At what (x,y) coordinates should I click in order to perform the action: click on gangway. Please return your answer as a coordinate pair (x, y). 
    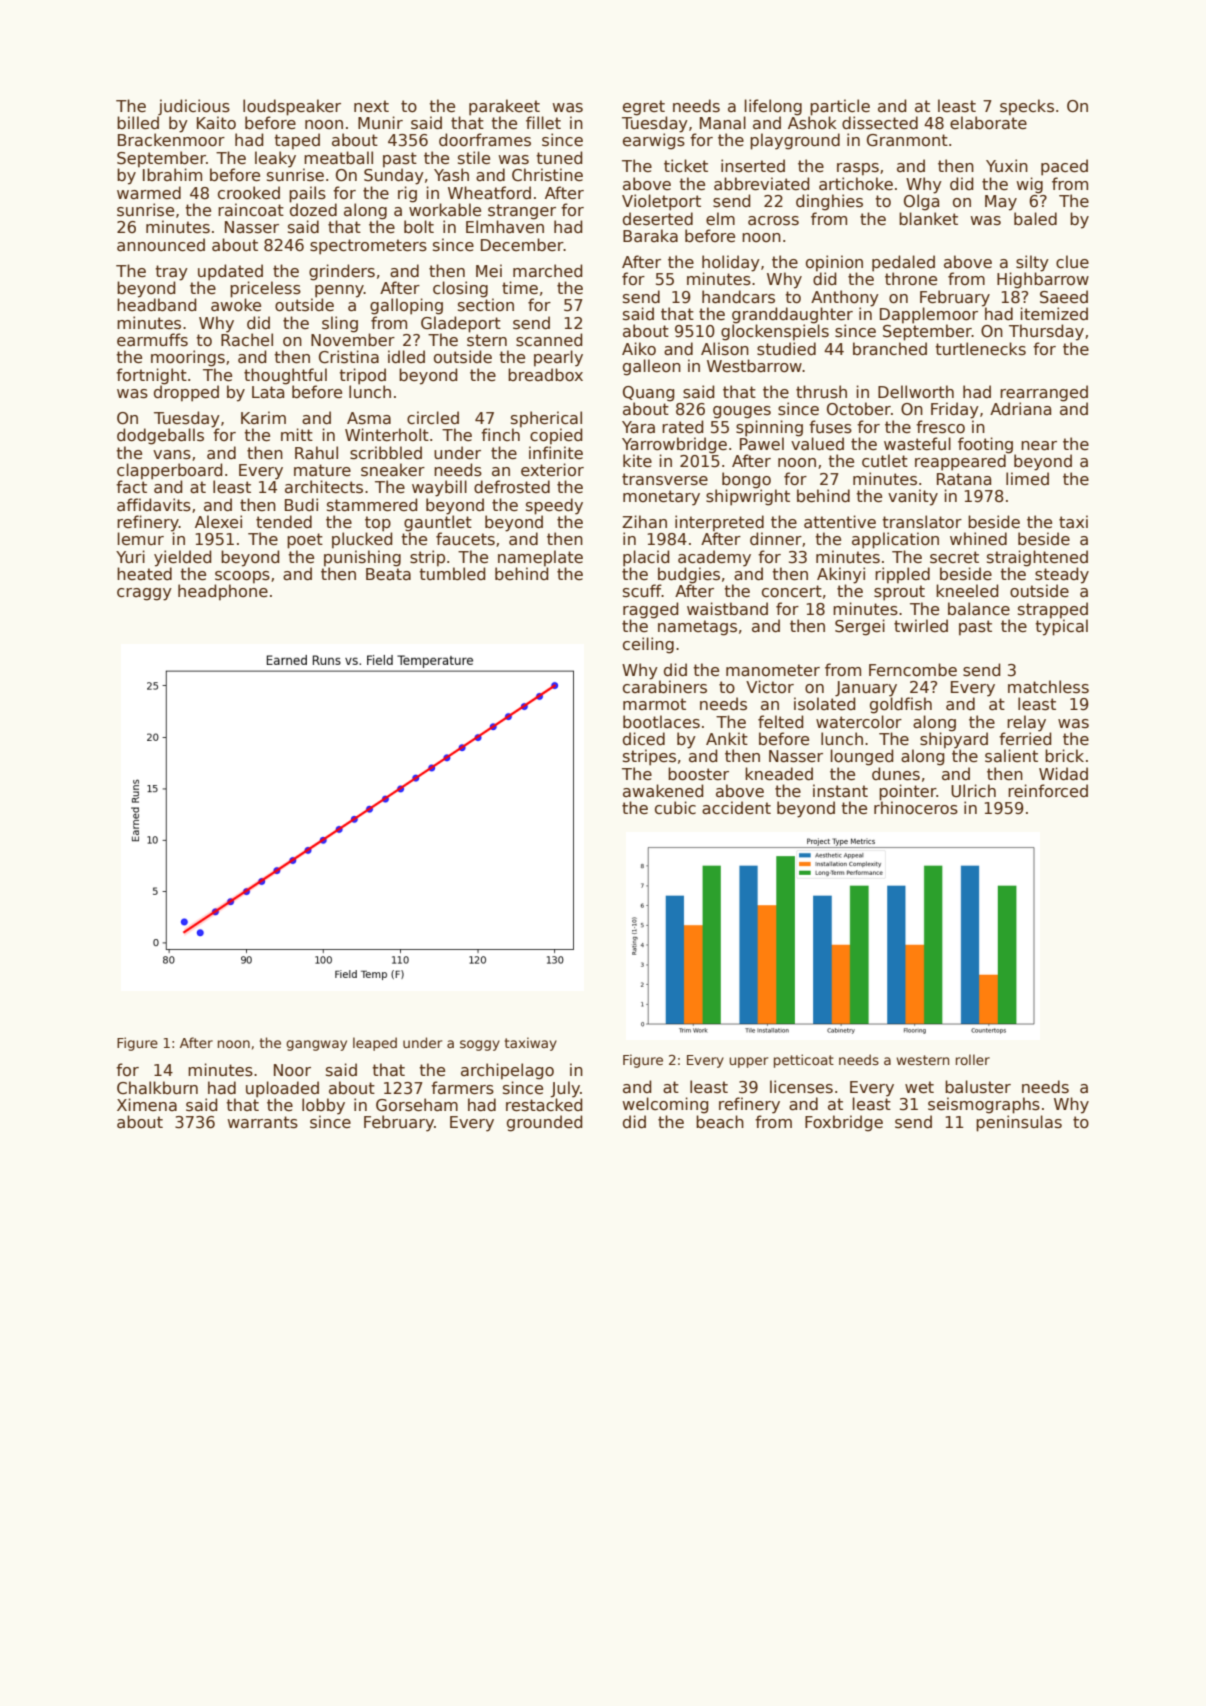
    Looking at the image, I should click on (316, 1045).
